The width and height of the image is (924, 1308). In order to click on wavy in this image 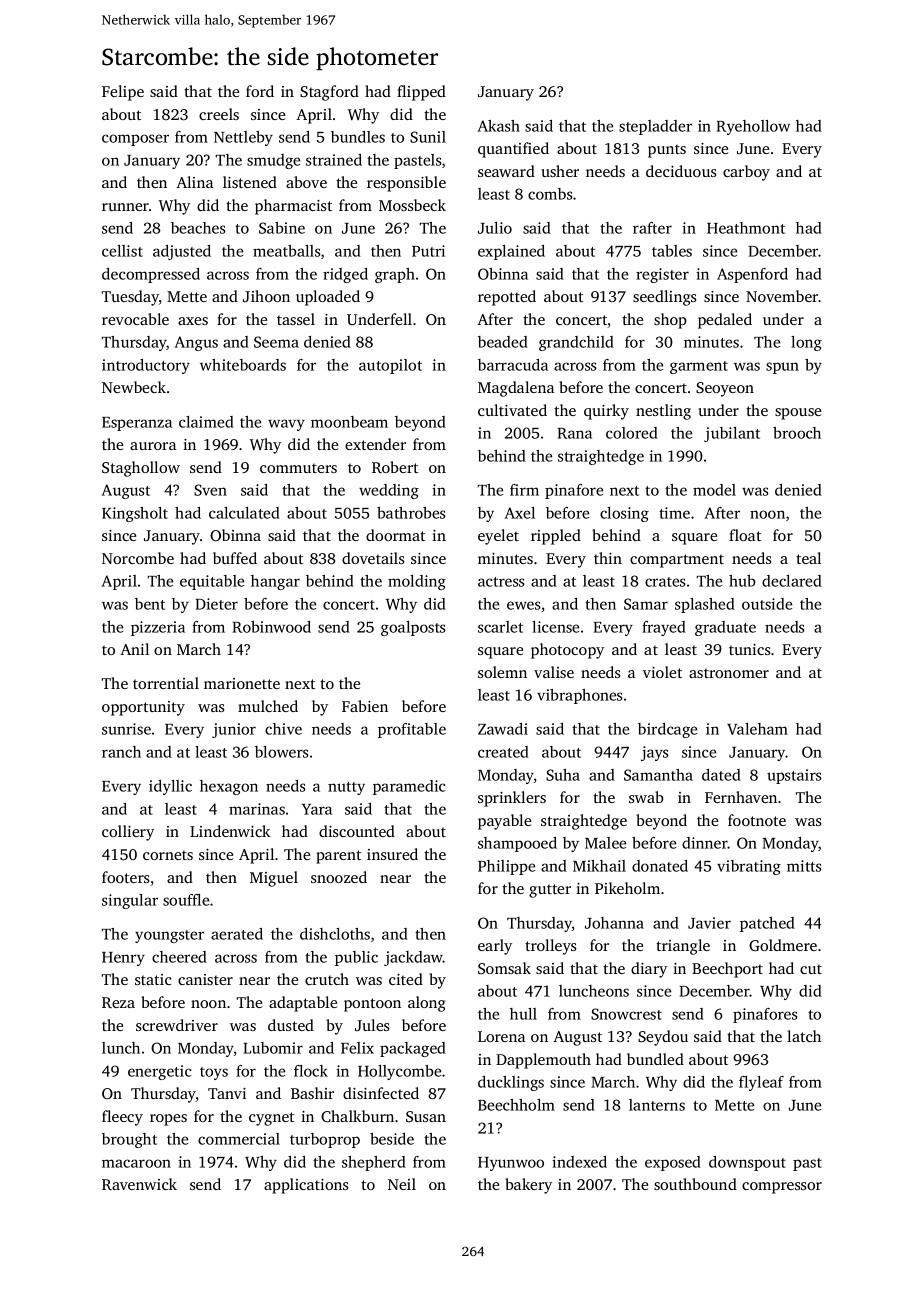, I will do `click(286, 425)`.
